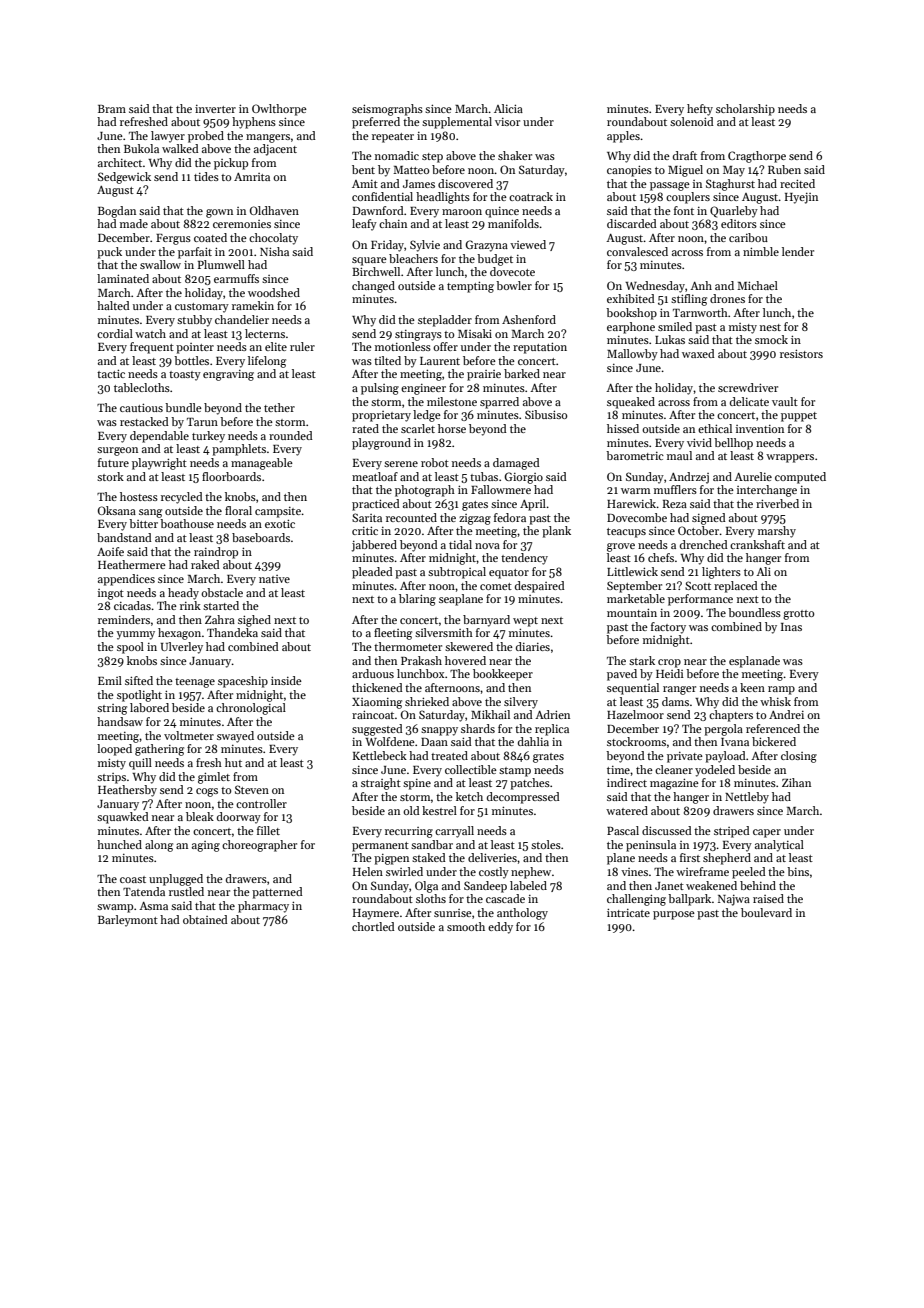 The width and height of the image is (924, 1308). Describe the element at coordinates (508, 108) in the image. I see `Alicia` at that location.
